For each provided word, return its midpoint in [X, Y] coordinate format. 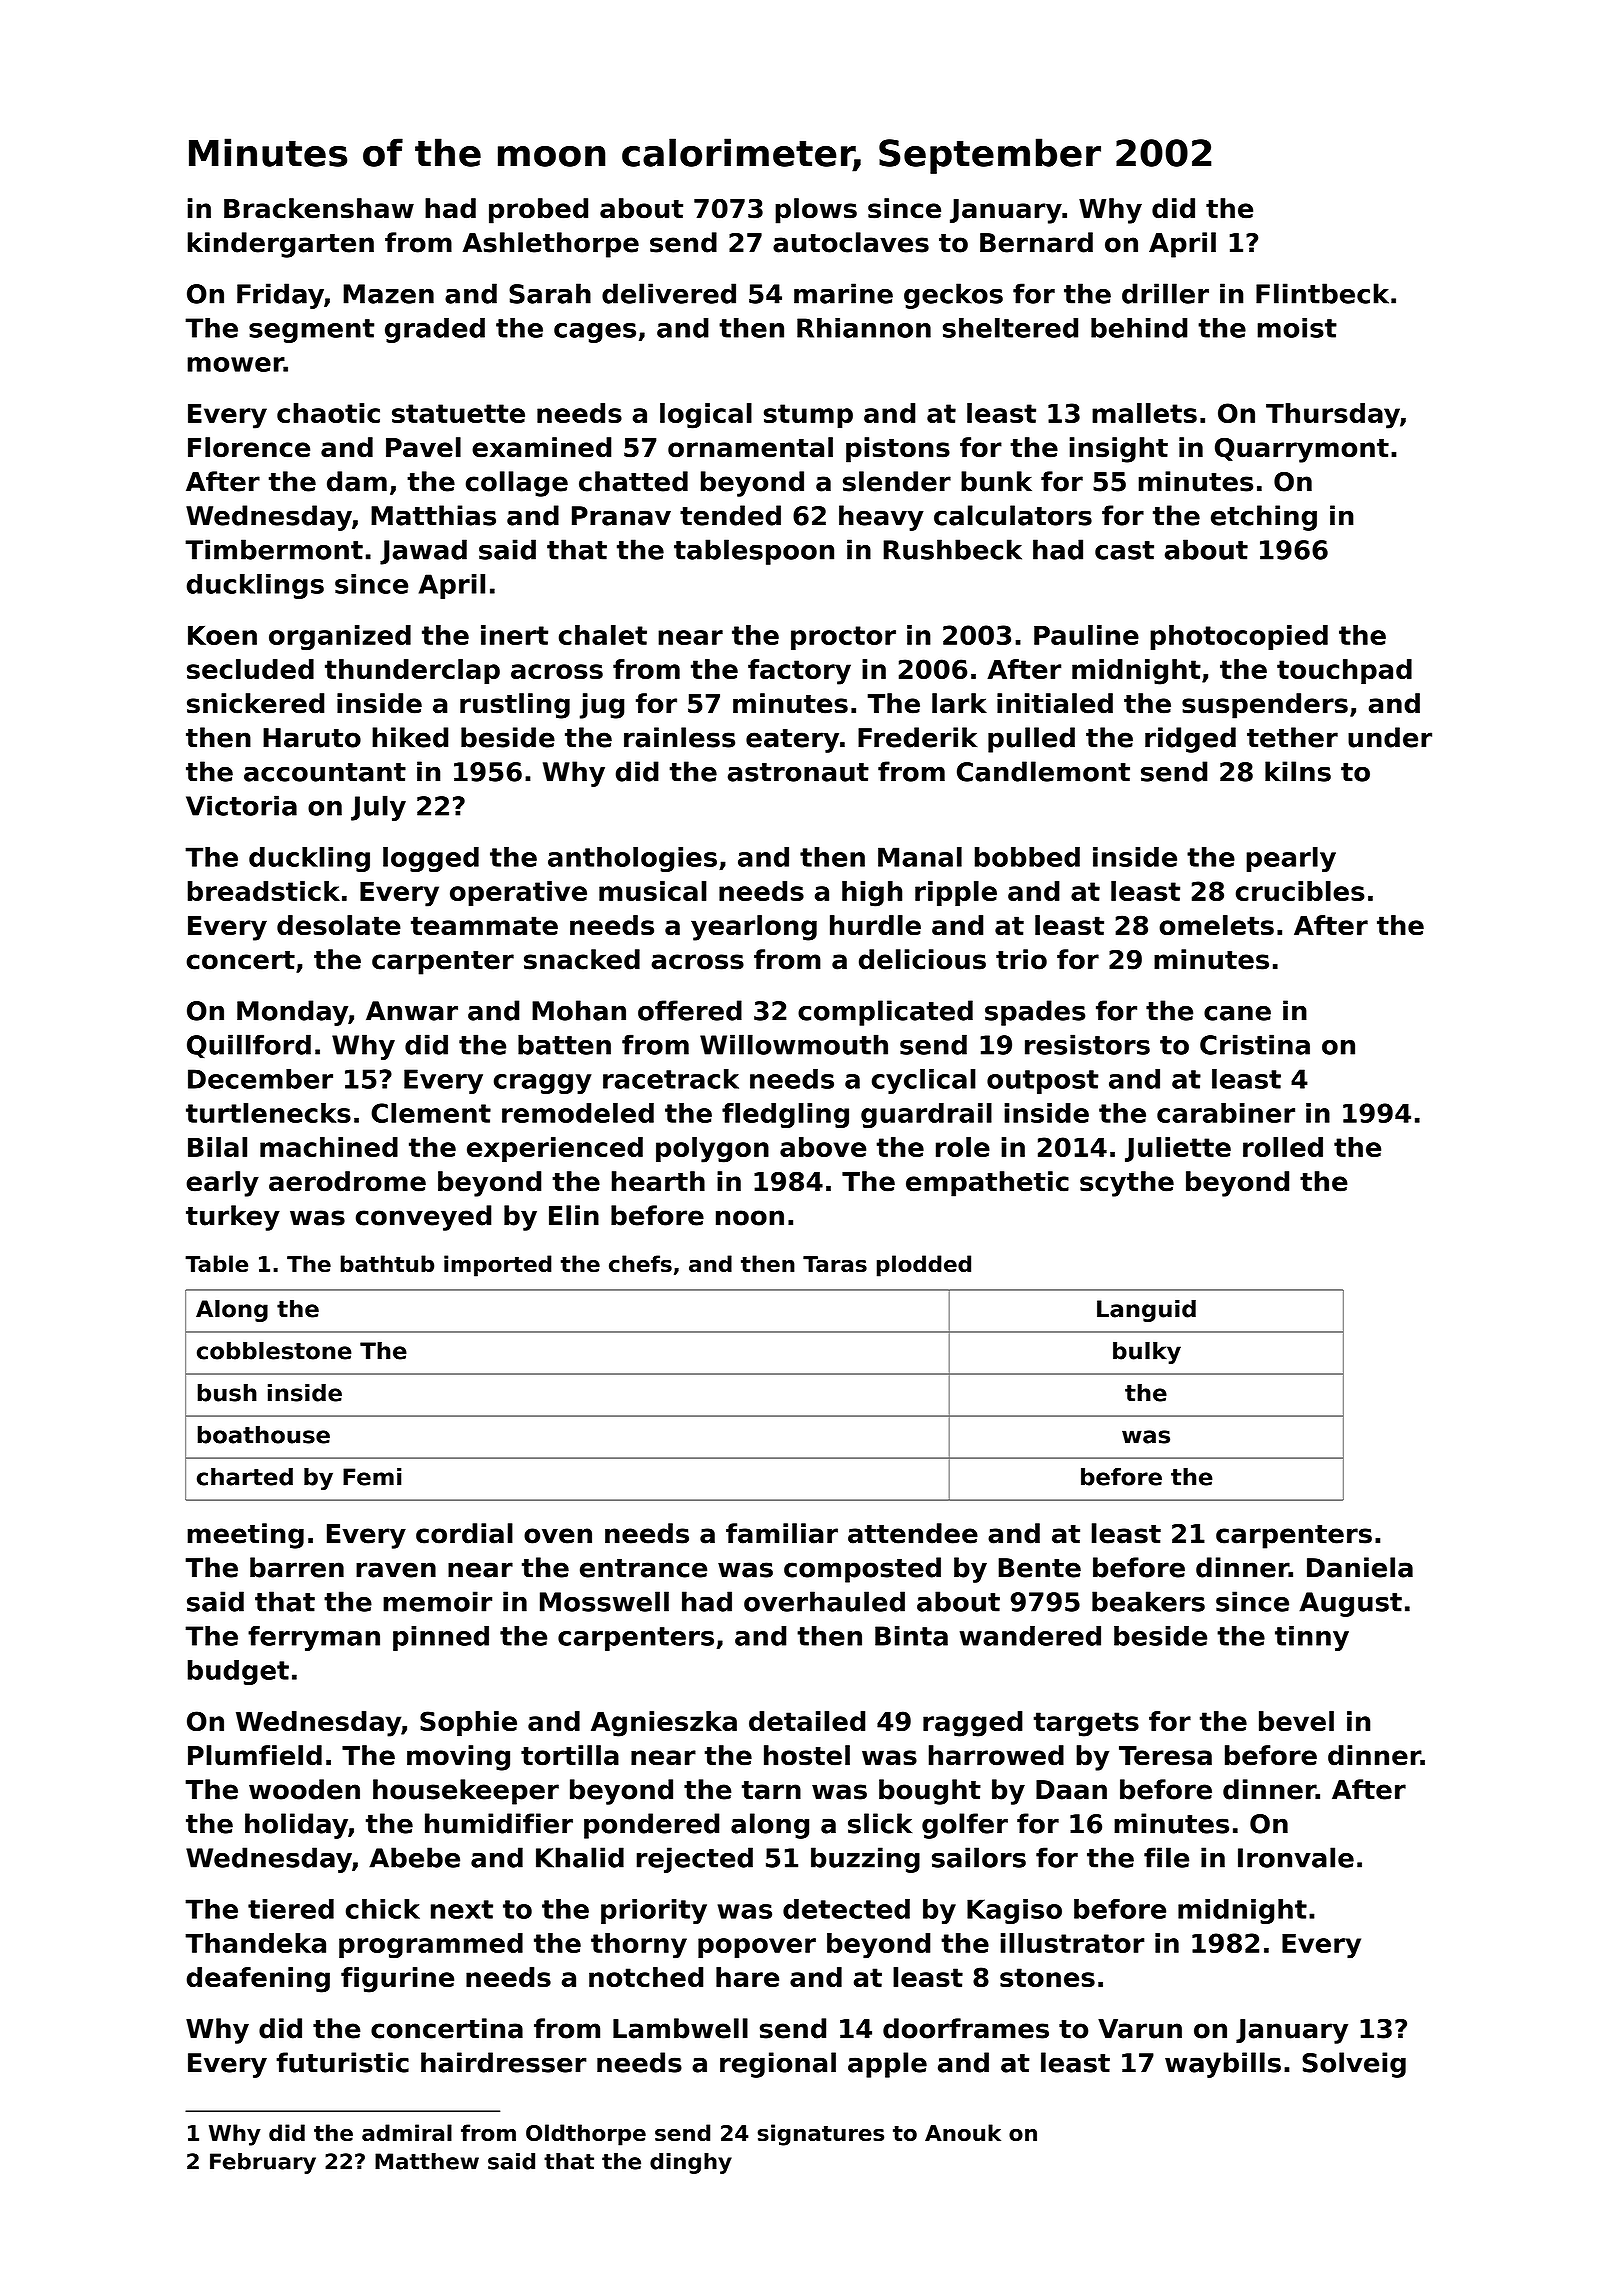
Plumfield [255, 1755]
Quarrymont [1302, 450]
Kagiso [1014, 1911]
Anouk [963, 2132]
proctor [843, 638]
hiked [410, 737]
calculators [1013, 515]
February [263, 2163]
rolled [1283, 1147]
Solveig [1354, 2065]
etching [1264, 518]
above [823, 1147]
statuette [458, 413]
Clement [431, 1113]
